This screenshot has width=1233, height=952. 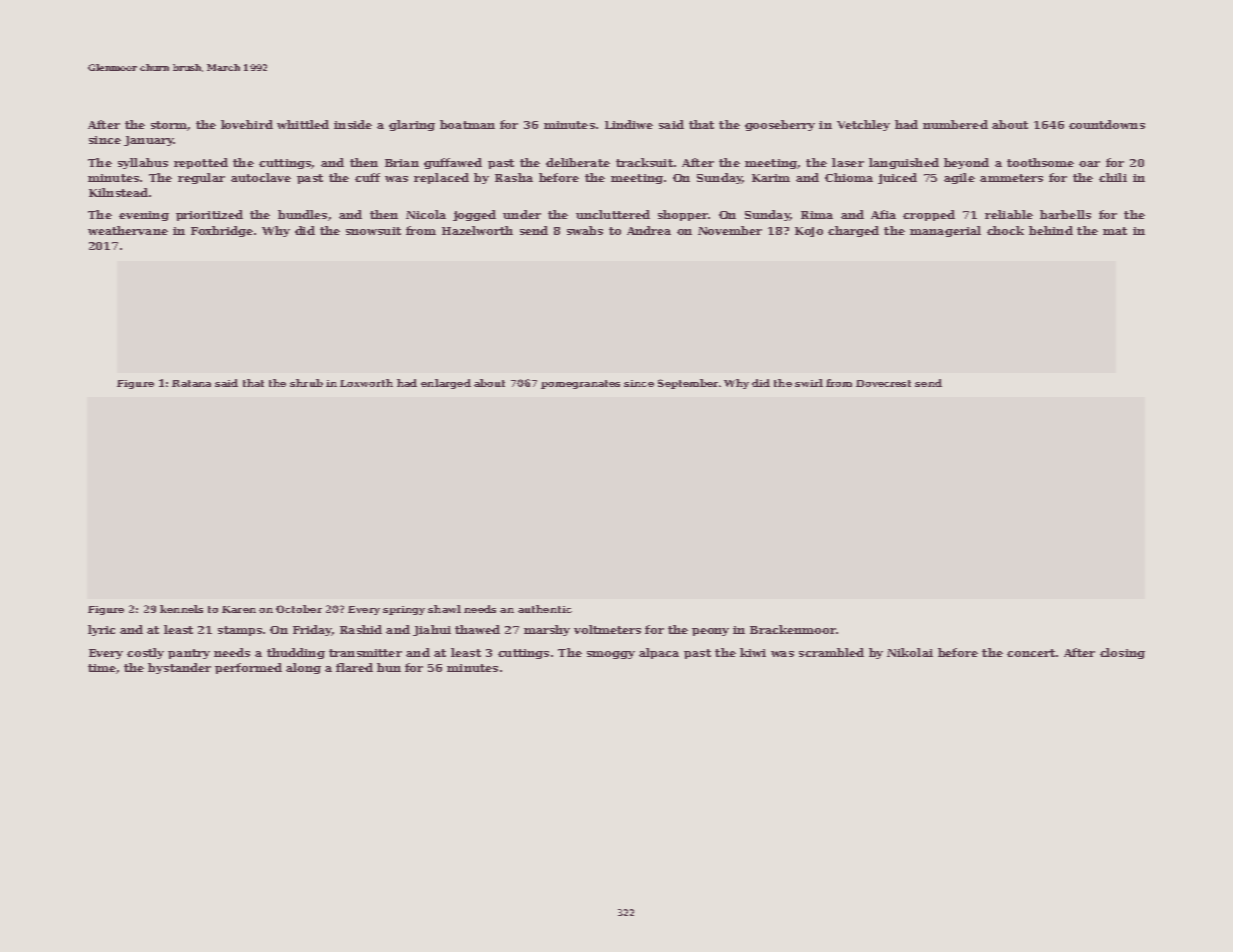 I want to click on shawl, so click(x=444, y=609).
